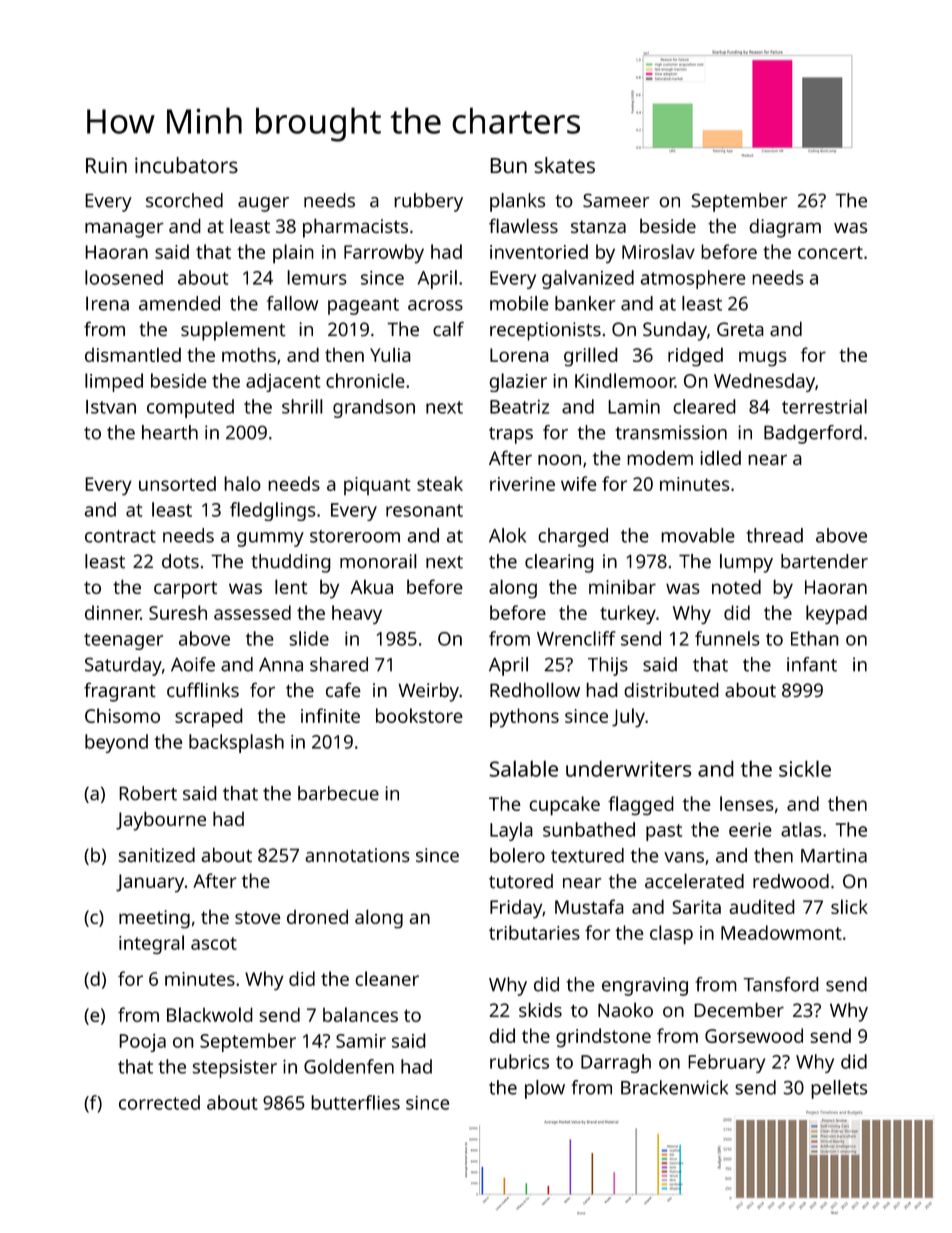 The image size is (952, 1233). What do you see at coordinates (113, 612) in the image?
I see `dinner` at bounding box center [113, 612].
